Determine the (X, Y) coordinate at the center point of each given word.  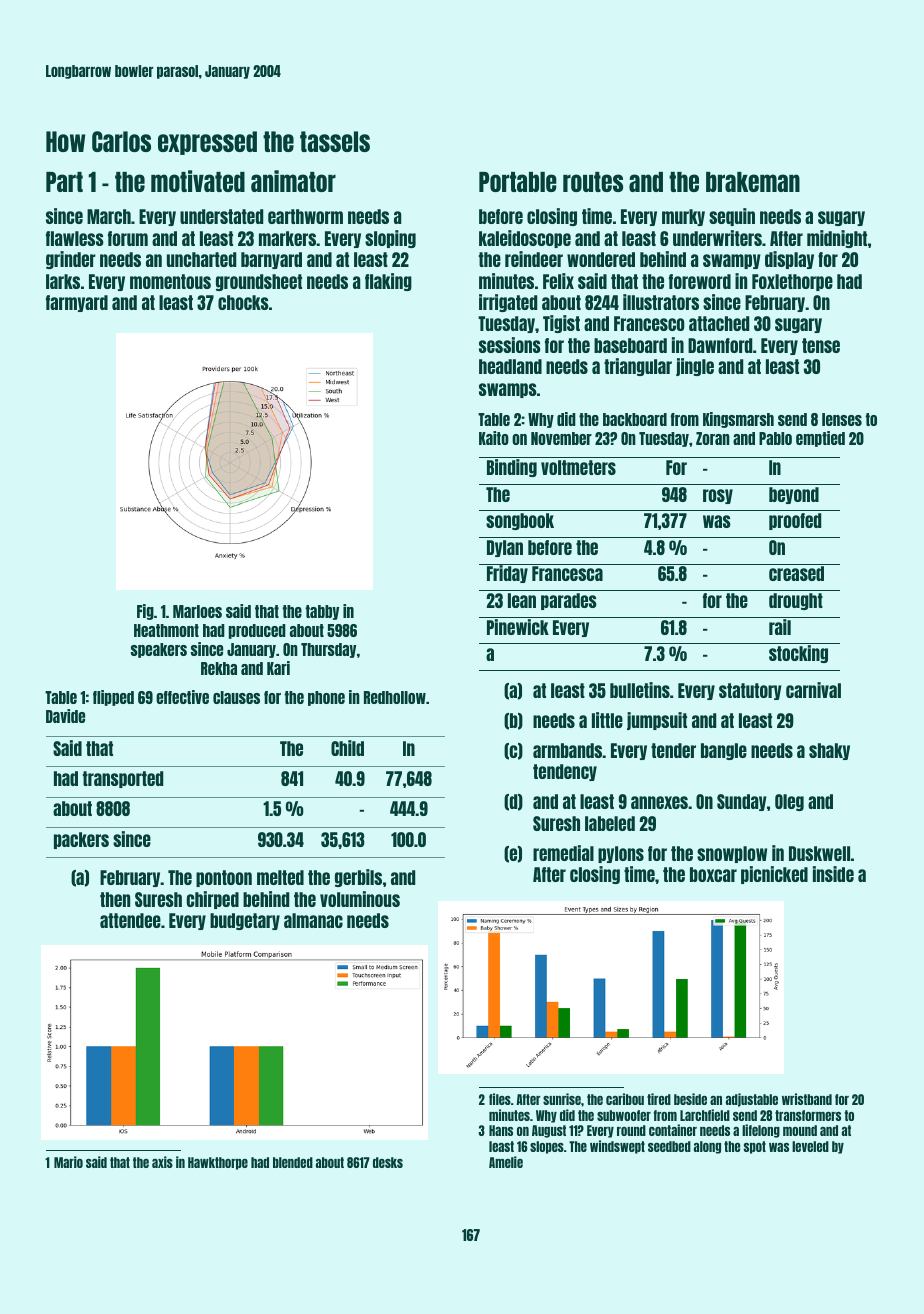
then (115, 899)
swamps (508, 390)
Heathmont (166, 630)
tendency (565, 772)
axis (162, 1162)
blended (293, 1162)
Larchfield (705, 1115)
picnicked (774, 875)
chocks (243, 302)
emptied (820, 439)
